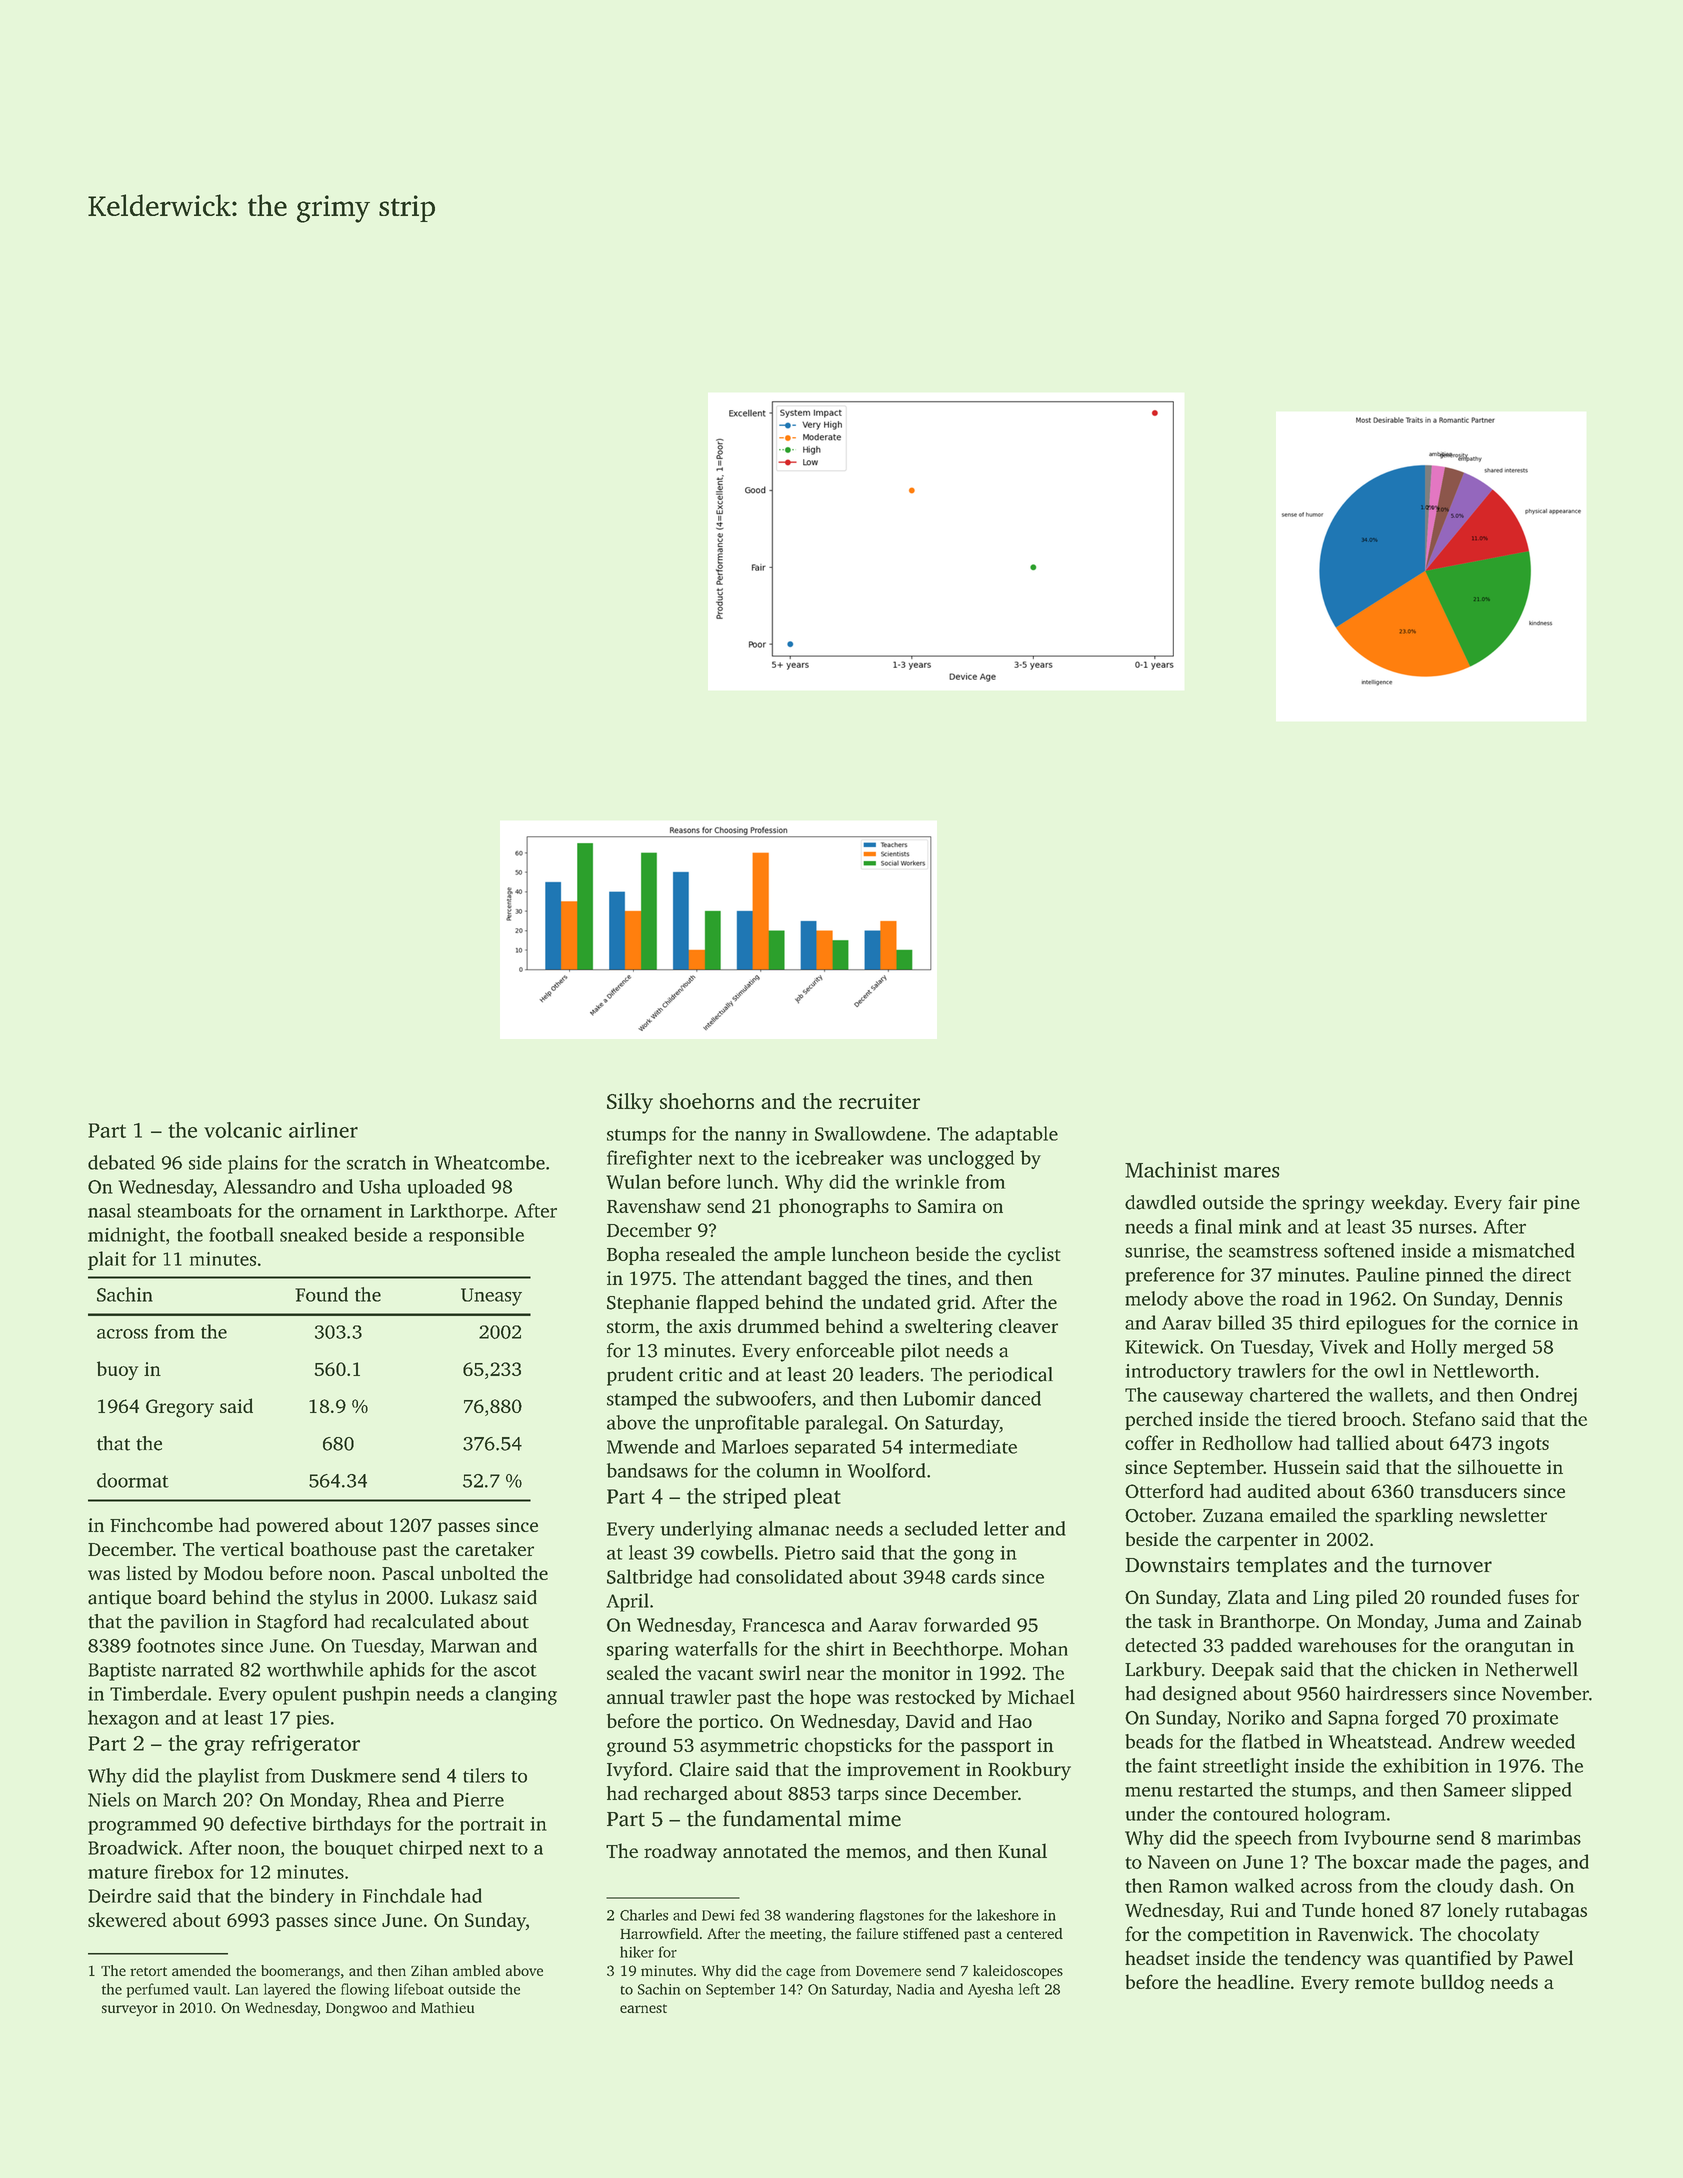  What do you see at coordinates (686, 1795) in the document?
I see `recharged` at bounding box center [686, 1795].
